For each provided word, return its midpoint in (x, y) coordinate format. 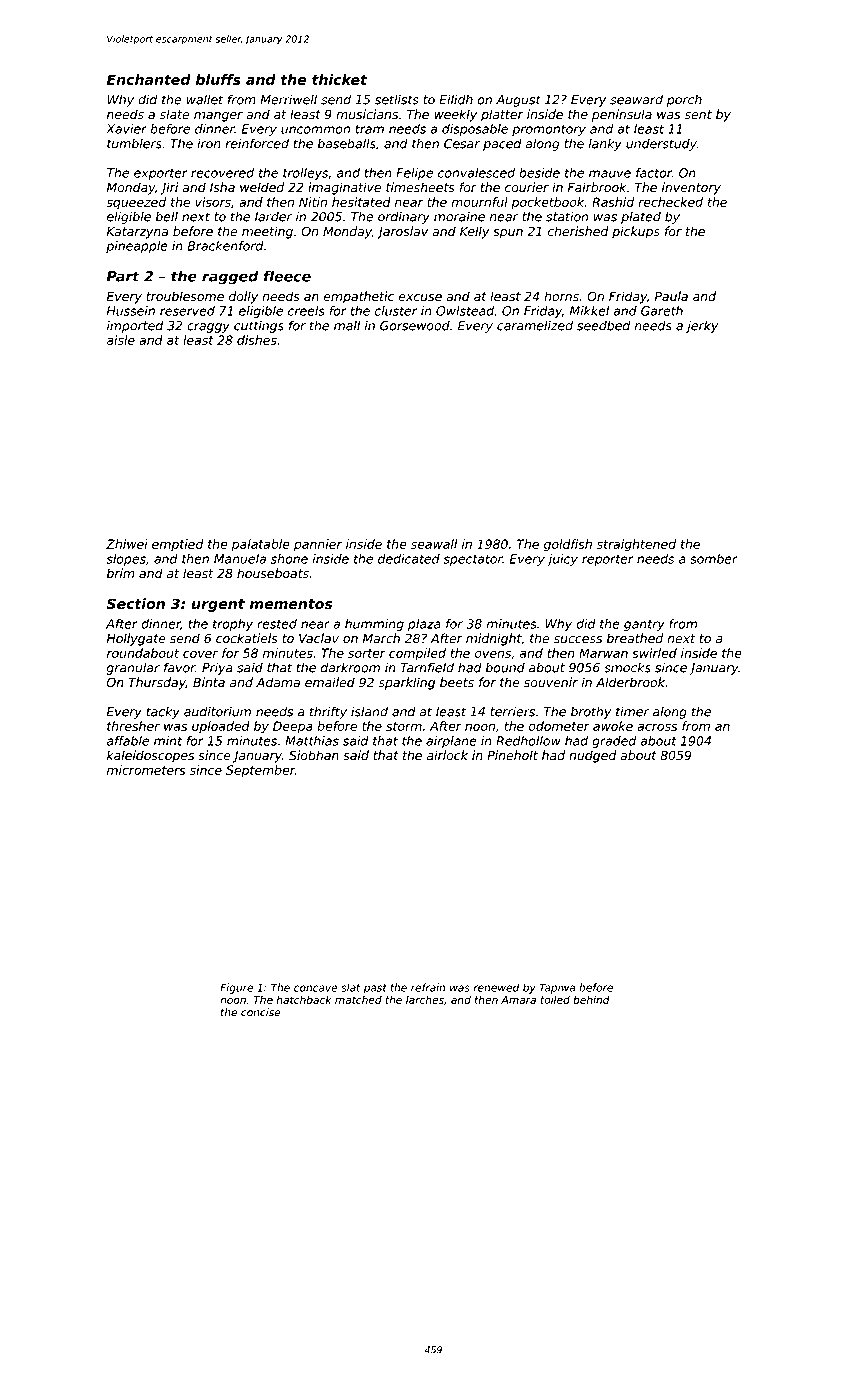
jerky (702, 326)
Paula (671, 296)
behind (591, 999)
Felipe (414, 174)
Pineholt (512, 755)
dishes (257, 340)
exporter (161, 174)
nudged (592, 756)
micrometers (146, 770)
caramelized (535, 325)
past (375, 989)
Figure (236, 988)
